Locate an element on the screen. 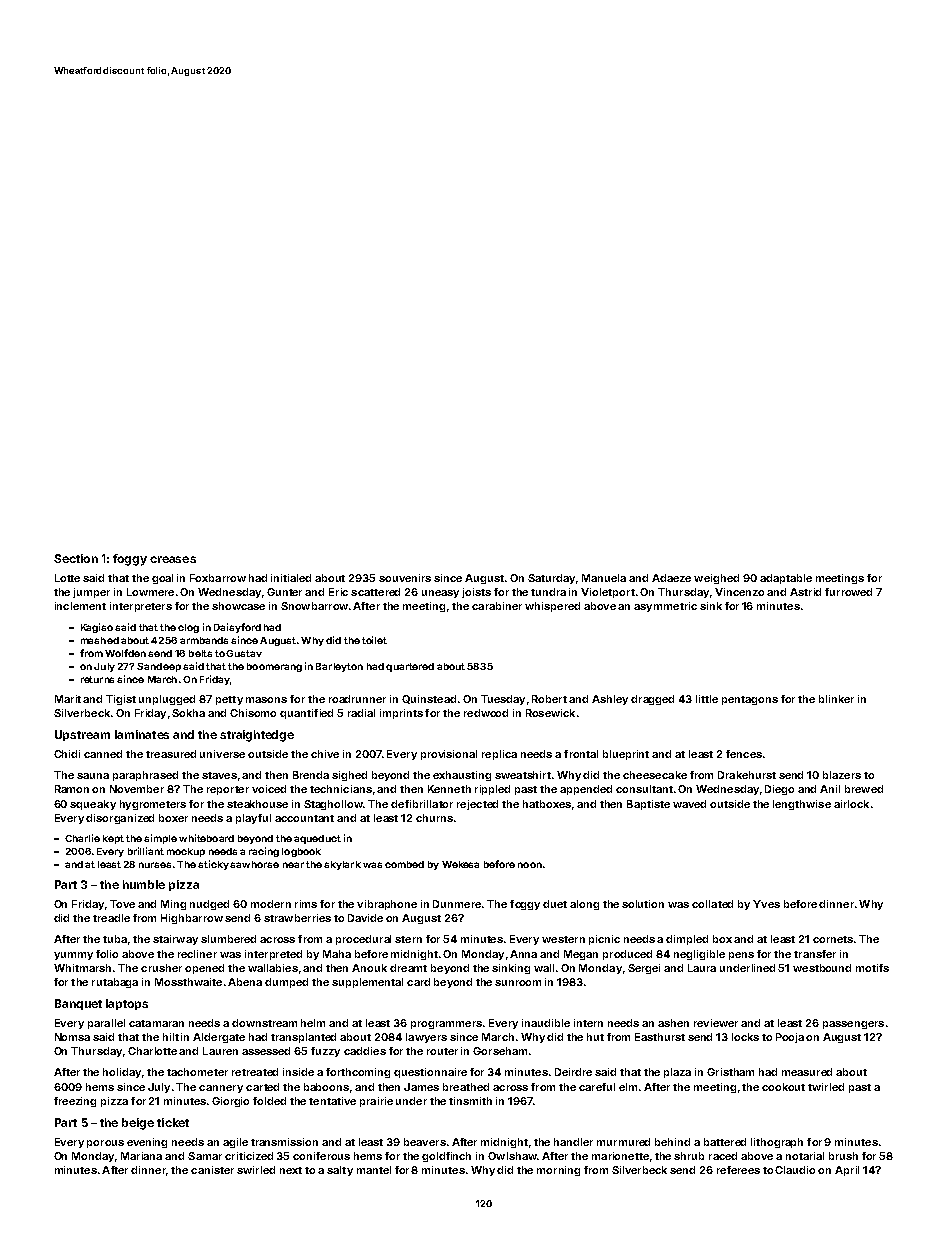 This screenshot has height=1233, width=952. radial is located at coordinates (361, 713).
